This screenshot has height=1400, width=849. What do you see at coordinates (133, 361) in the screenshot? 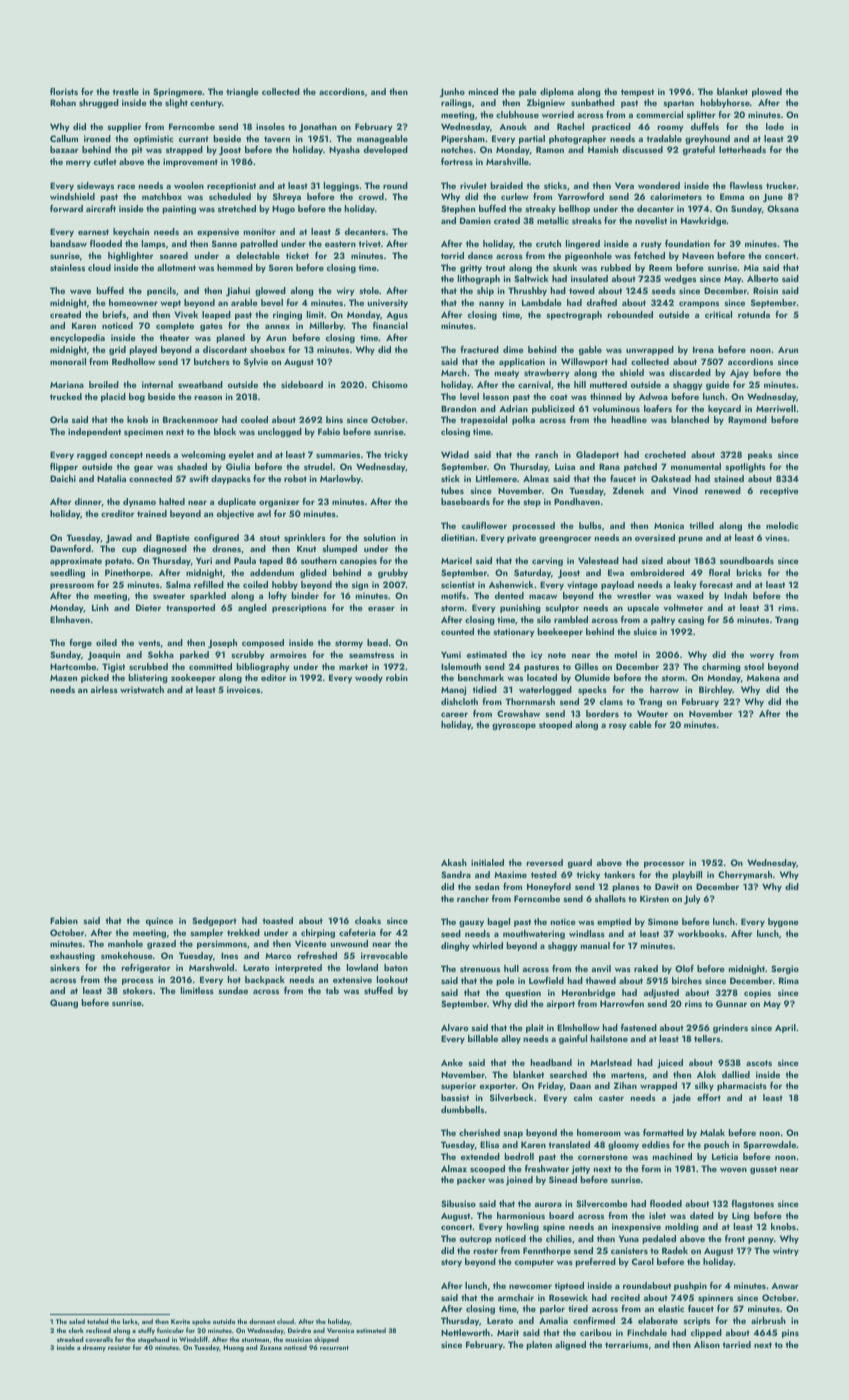
I see `Redhollow` at bounding box center [133, 361].
